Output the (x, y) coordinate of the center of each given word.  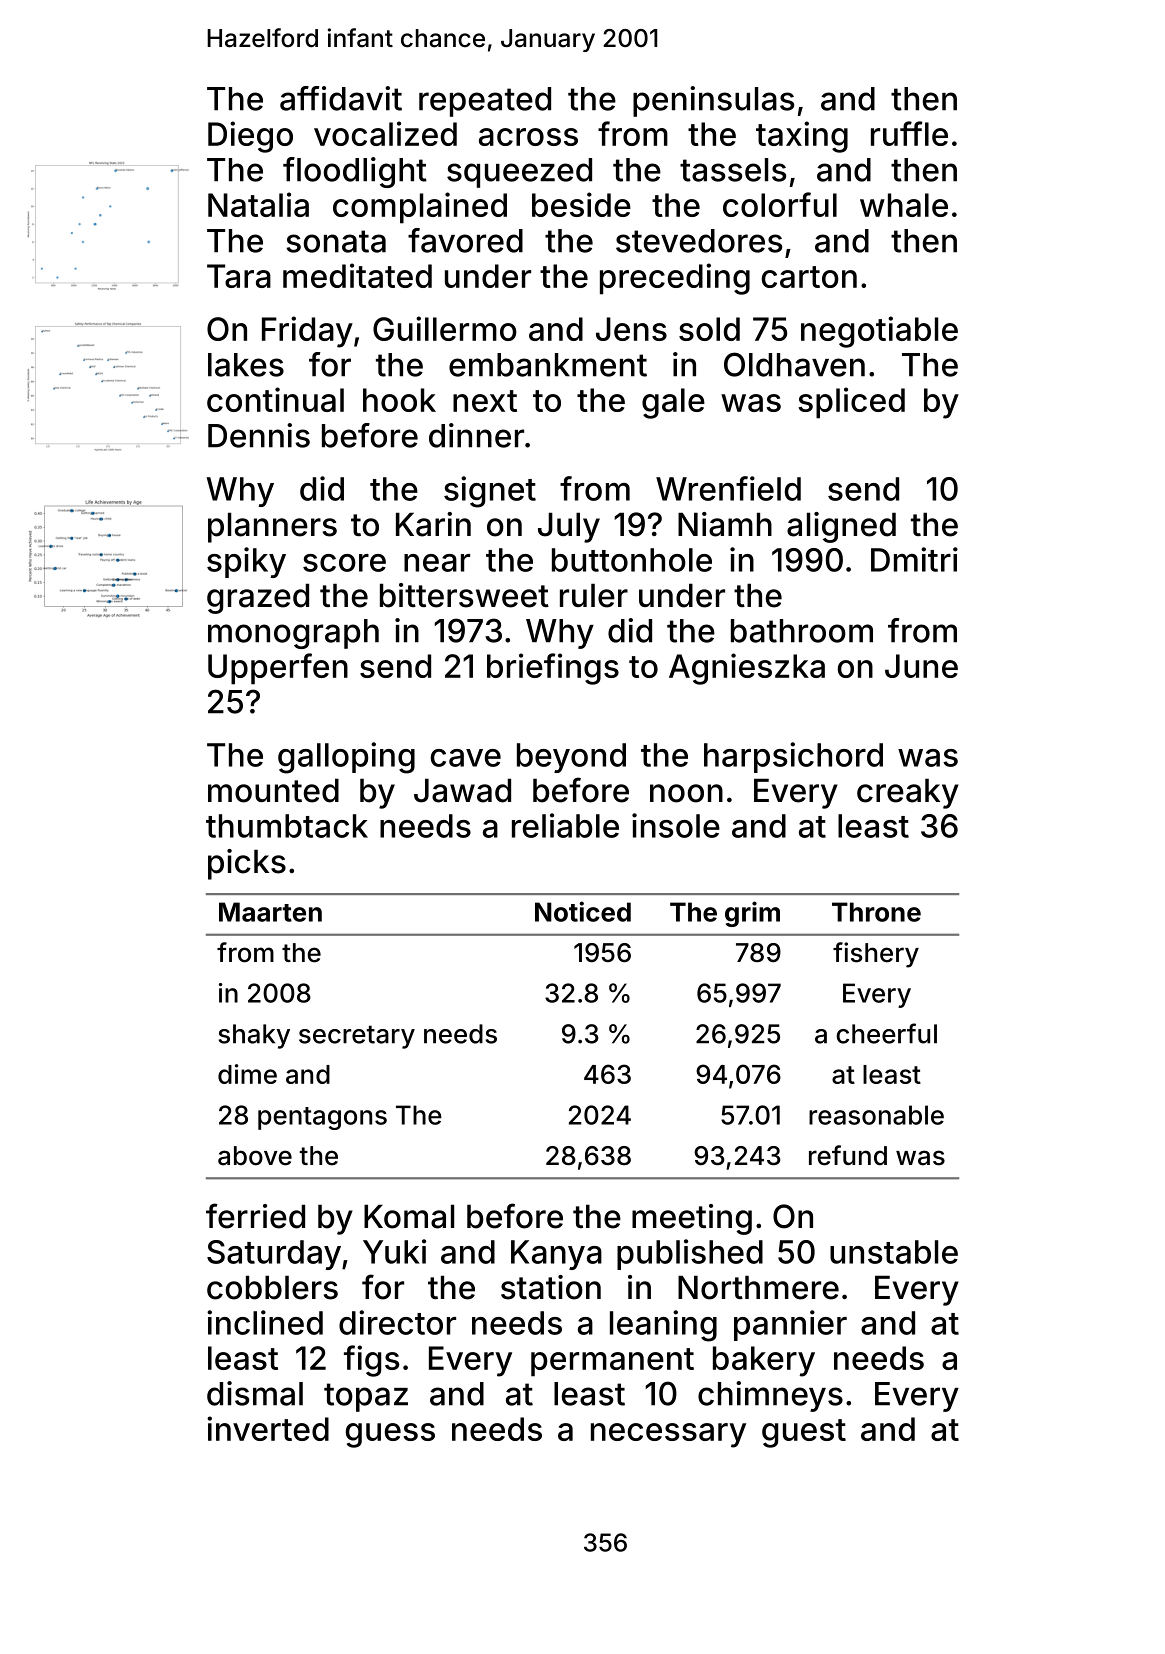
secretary (357, 1037)
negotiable (879, 332)
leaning (663, 1326)
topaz (366, 1397)
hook (399, 400)
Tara (239, 276)
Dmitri (914, 559)
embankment (548, 365)
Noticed (583, 911)
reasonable (876, 1115)
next (485, 401)
